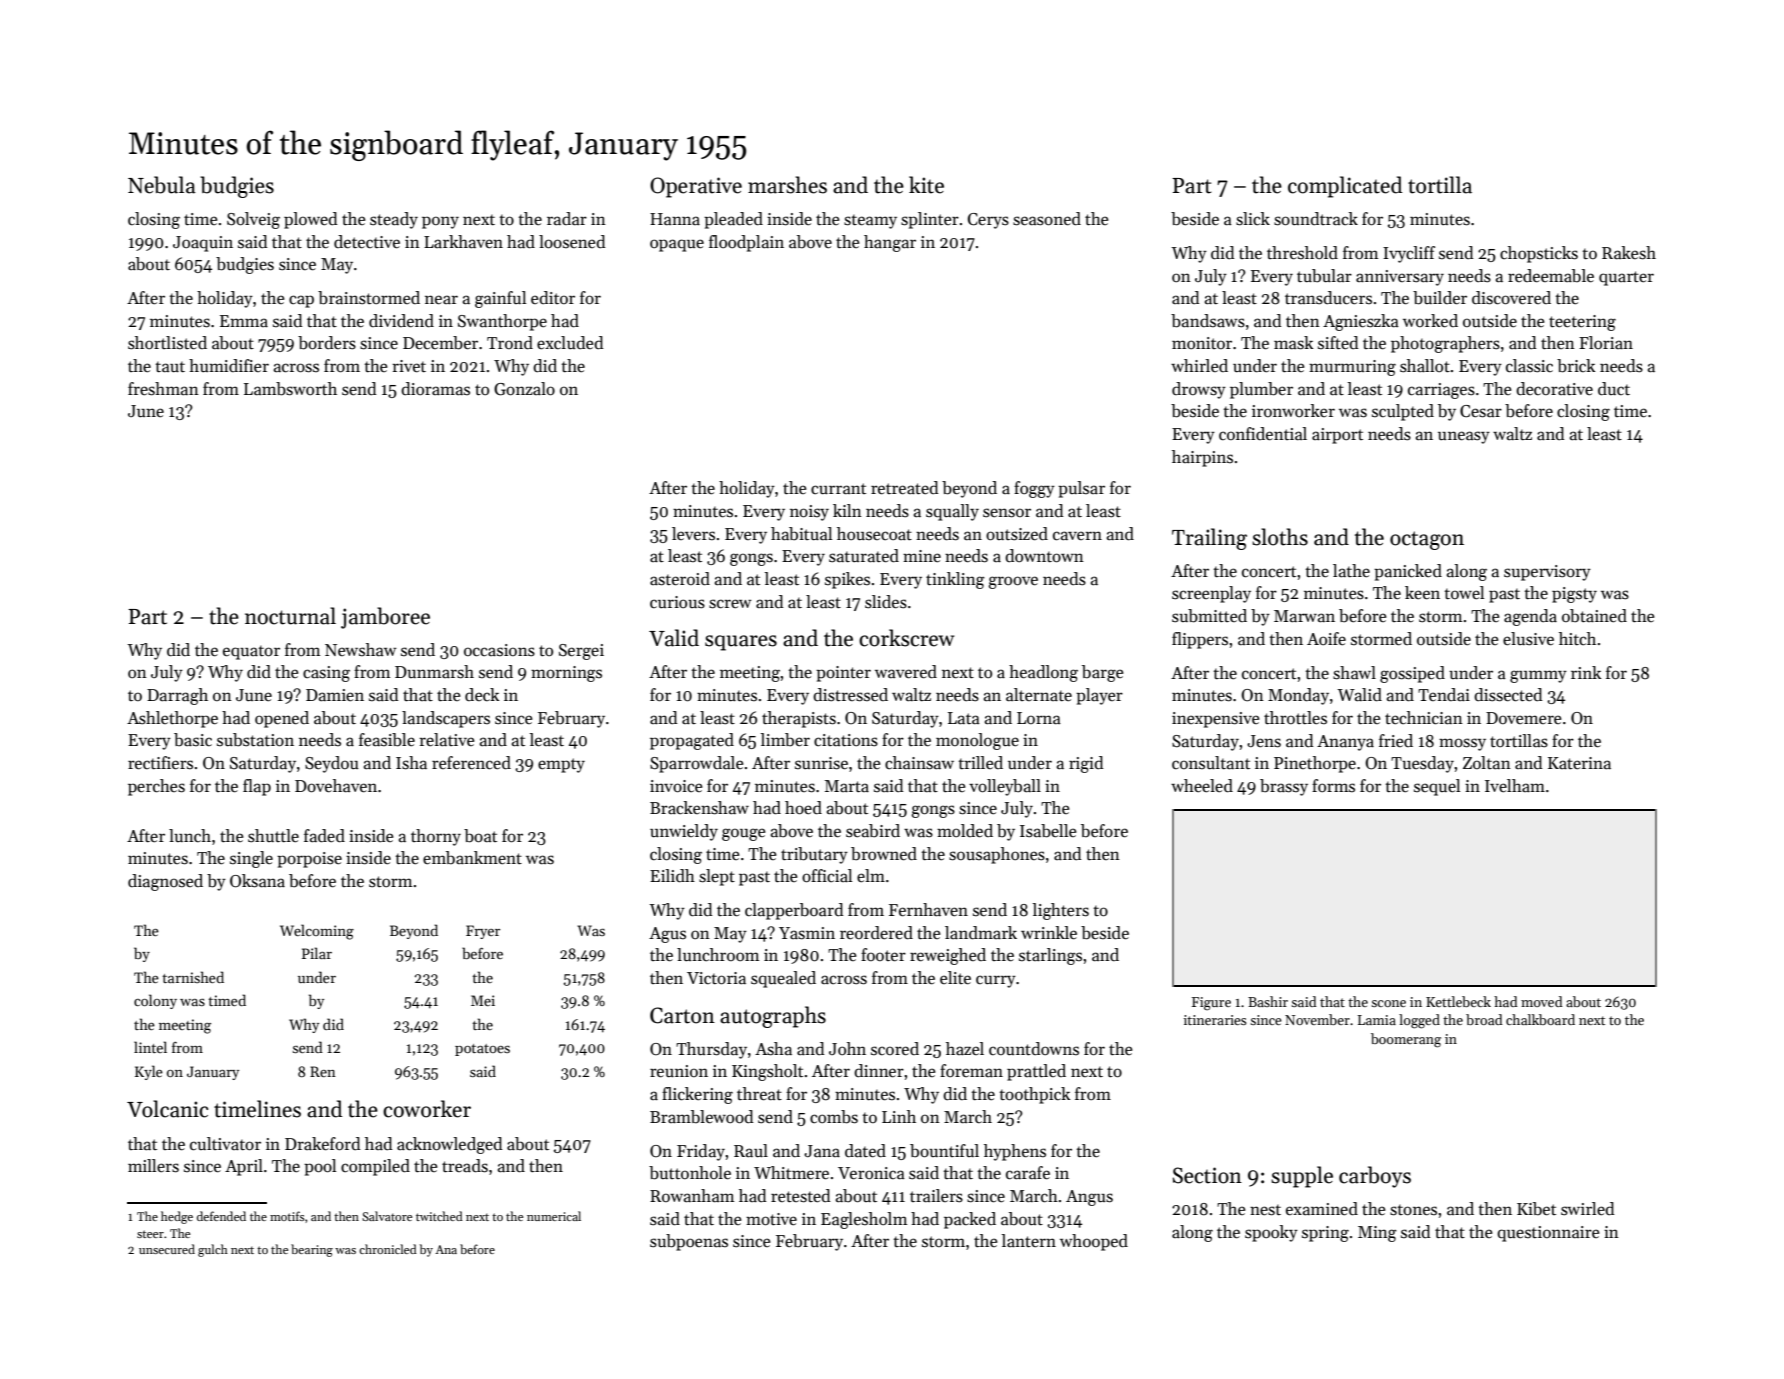 The width and height of the screenshot is (1784, 1379). What do you see at coordinates (1316, 219) in the screenshot?
I see `soundtrack` at bounding box center [1316, 219].
